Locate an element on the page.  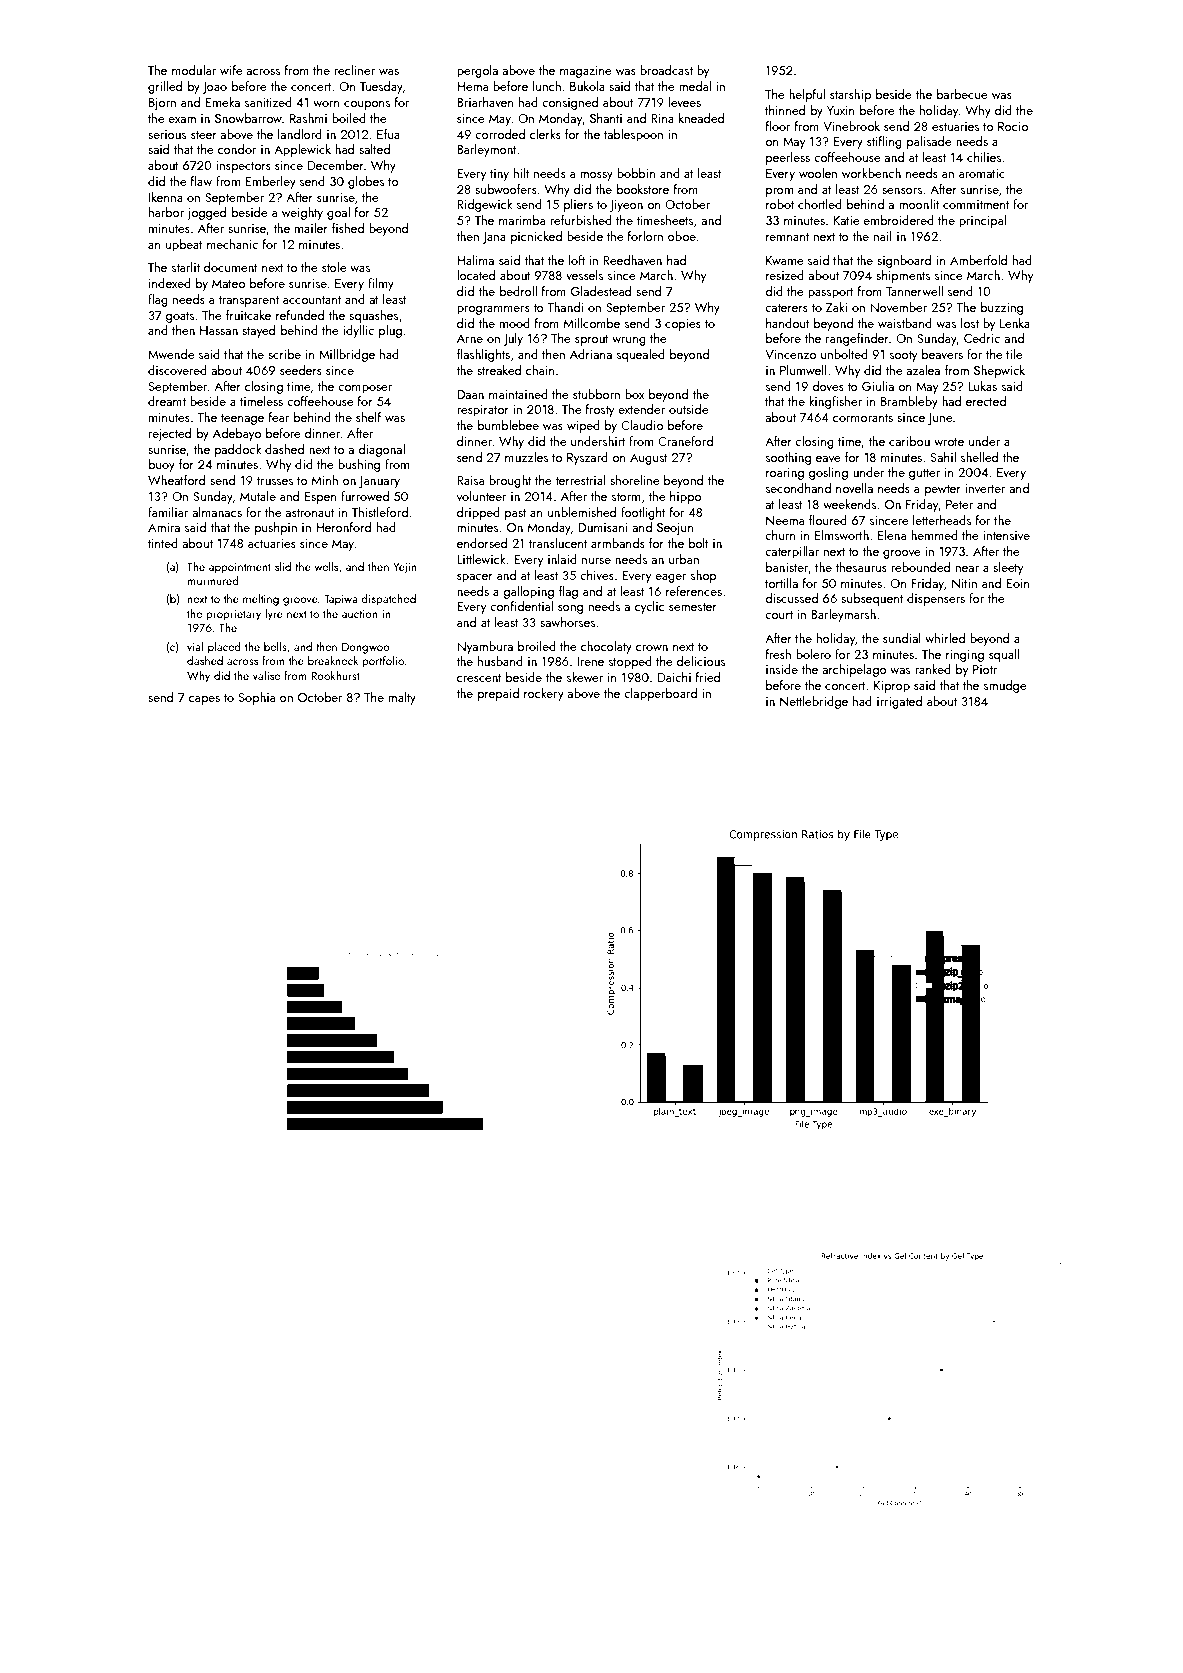
spacer is located at coordinates (475, 578).
